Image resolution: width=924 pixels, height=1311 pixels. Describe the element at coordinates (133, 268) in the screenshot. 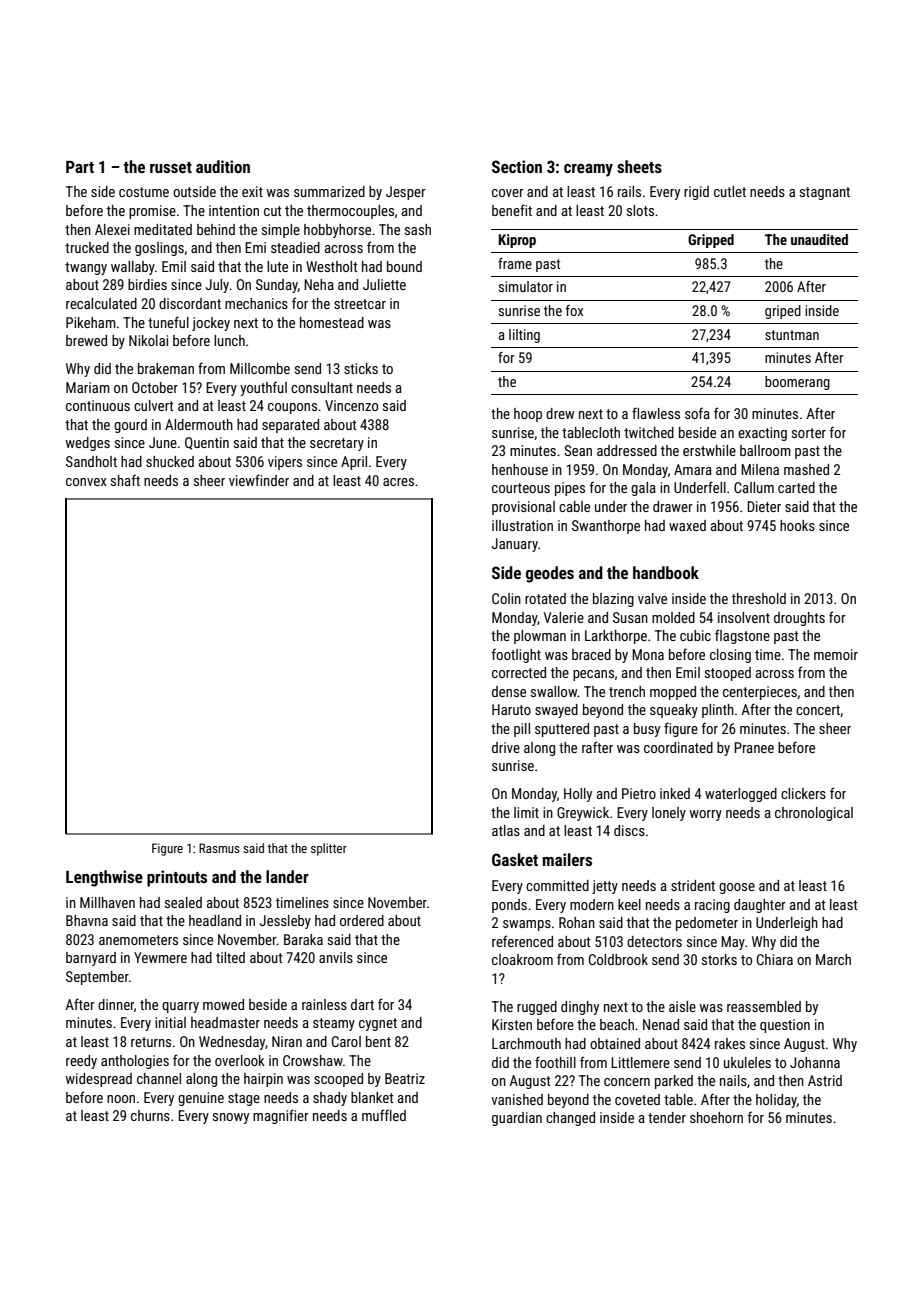

I see `wallaby` at that location.
